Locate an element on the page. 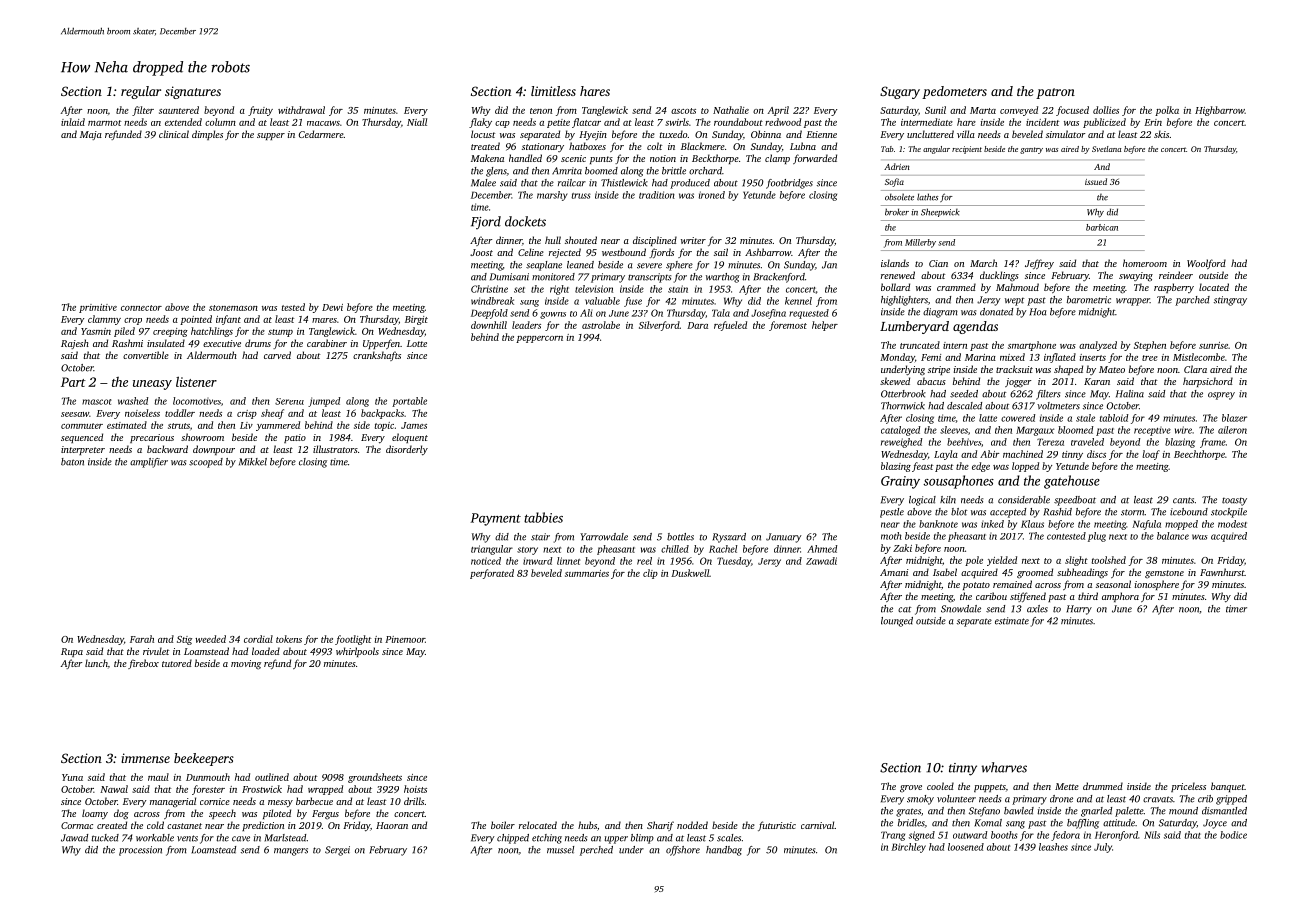 The width and height of the document is (1308, 924). baffling is located at coordinates (1083, 824).
